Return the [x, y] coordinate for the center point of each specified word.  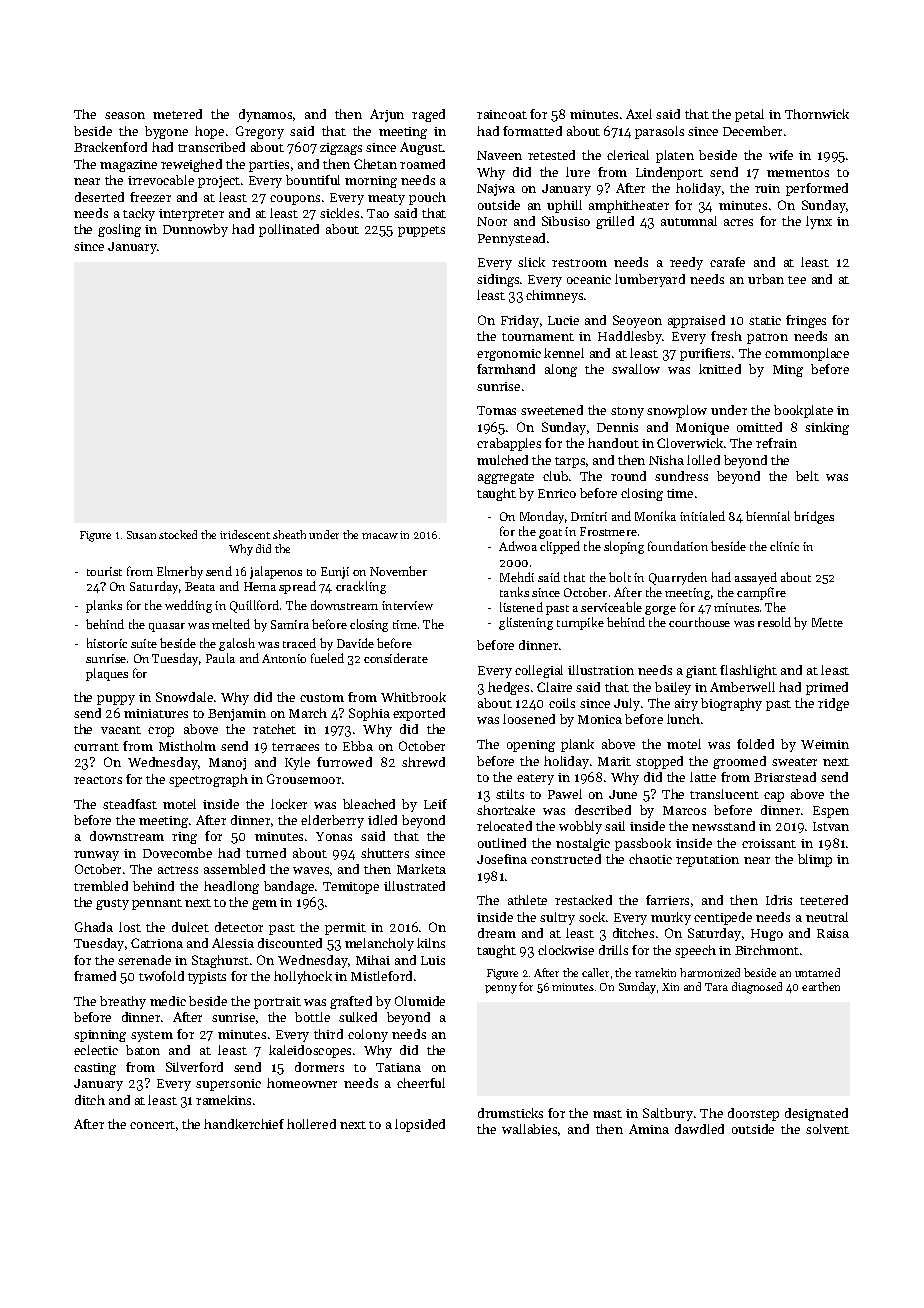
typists [207, 978]
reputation [707, 861]
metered [177, 114]
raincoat [502, 114]
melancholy [379, 944]
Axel [639, 114]
